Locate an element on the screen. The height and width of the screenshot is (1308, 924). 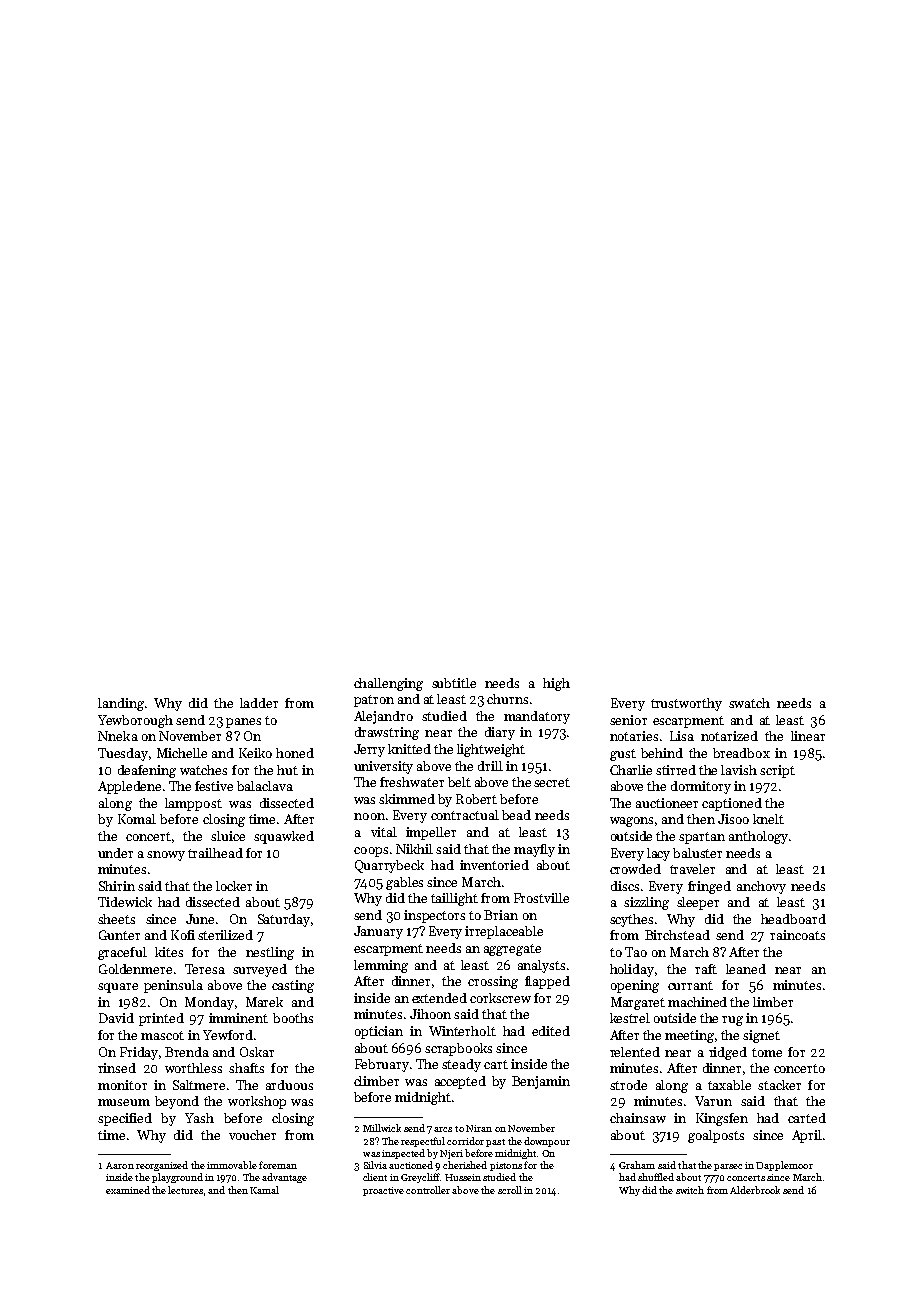
challenging is located at coordinates (388, 684).
